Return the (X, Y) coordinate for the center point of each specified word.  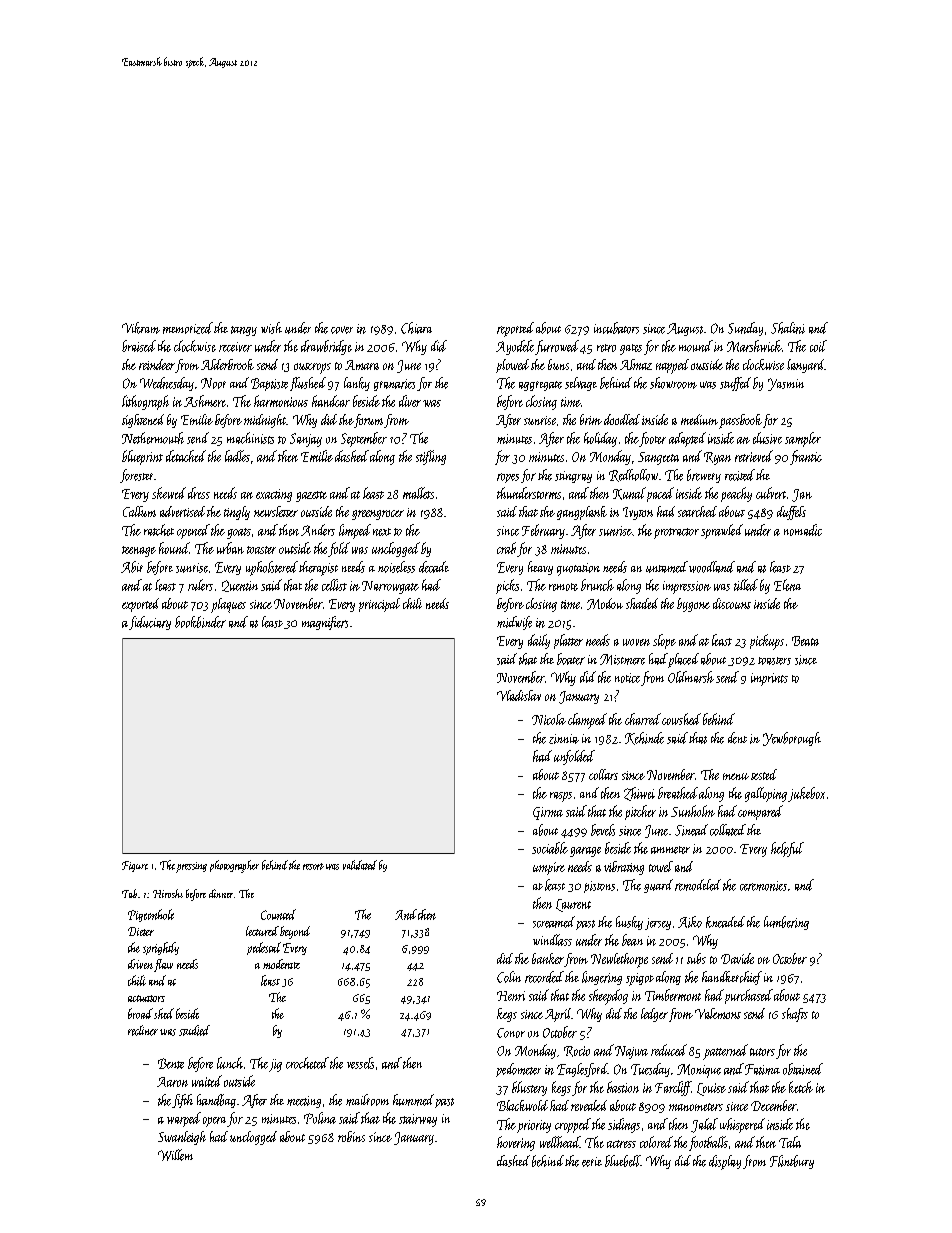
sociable (550, 848)
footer (652, 439)
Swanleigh (182, 1138)
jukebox (806, 794)
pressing (191, 867)
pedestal (264, 948)
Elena (787, 585)
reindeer (157, 364)
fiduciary (150, 623)
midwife (514, 623)
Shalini (788, 328)
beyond (295, 932)
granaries (394, 385)
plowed (512, 366)
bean (632, 940)
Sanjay (306, 440)
